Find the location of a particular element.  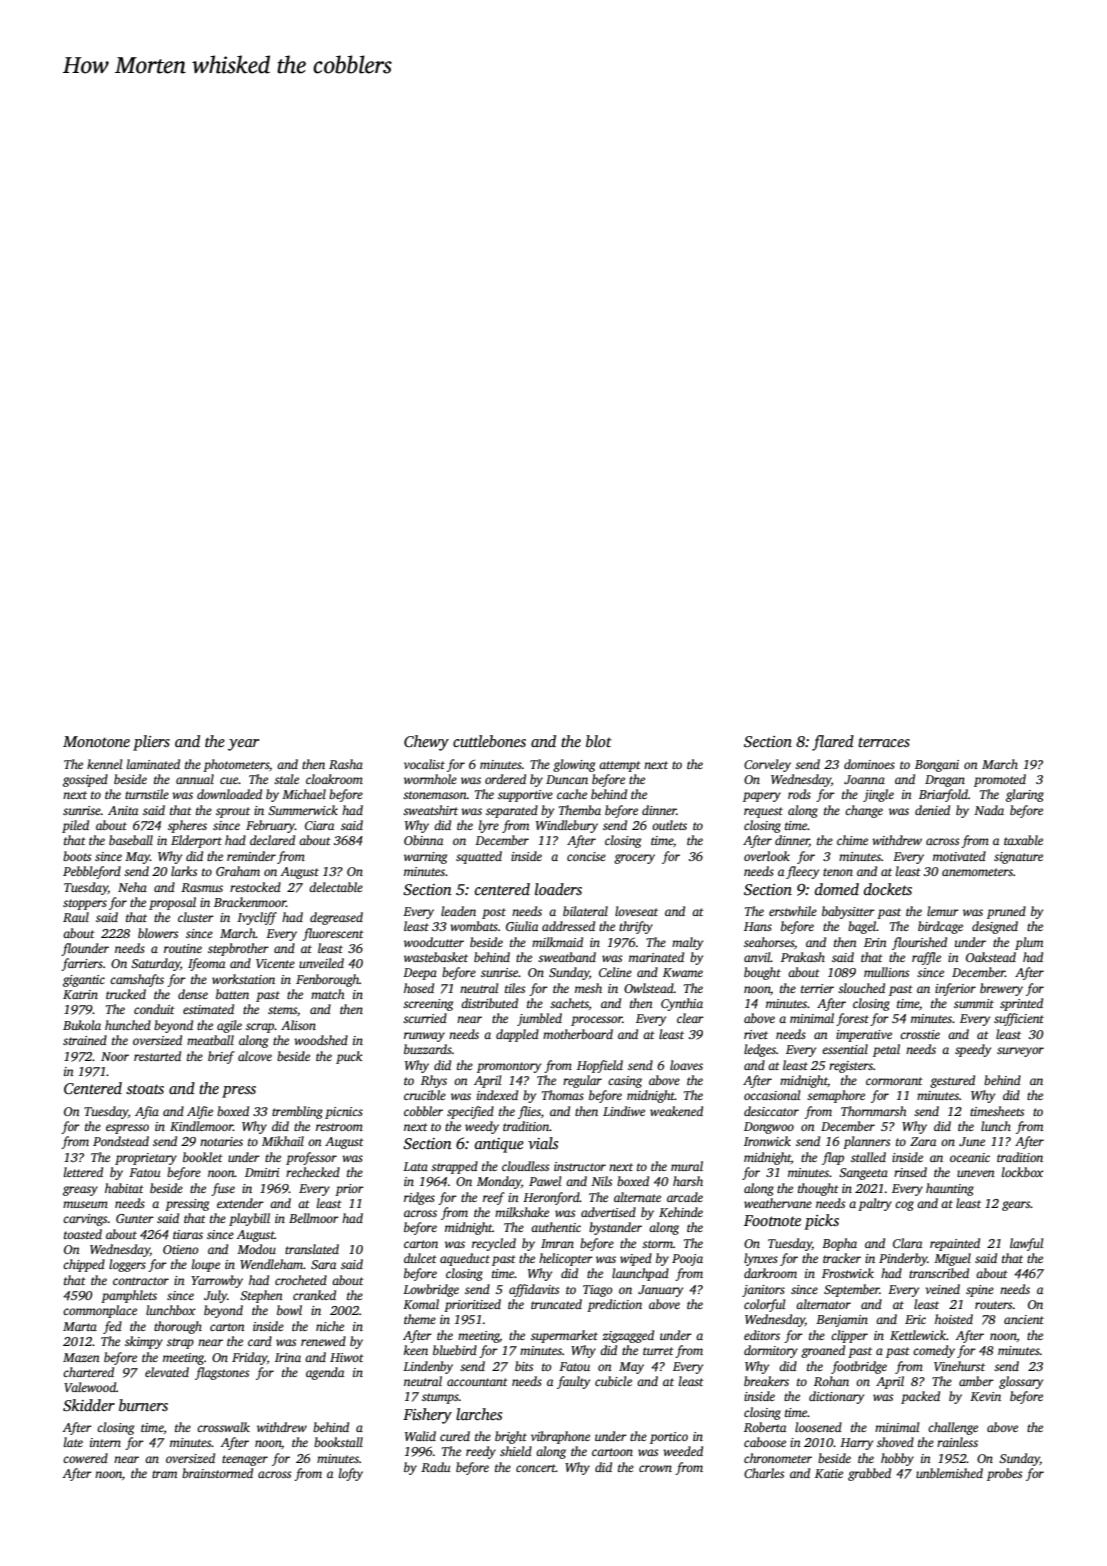

lofty is located at coordinates (351, 1474).
